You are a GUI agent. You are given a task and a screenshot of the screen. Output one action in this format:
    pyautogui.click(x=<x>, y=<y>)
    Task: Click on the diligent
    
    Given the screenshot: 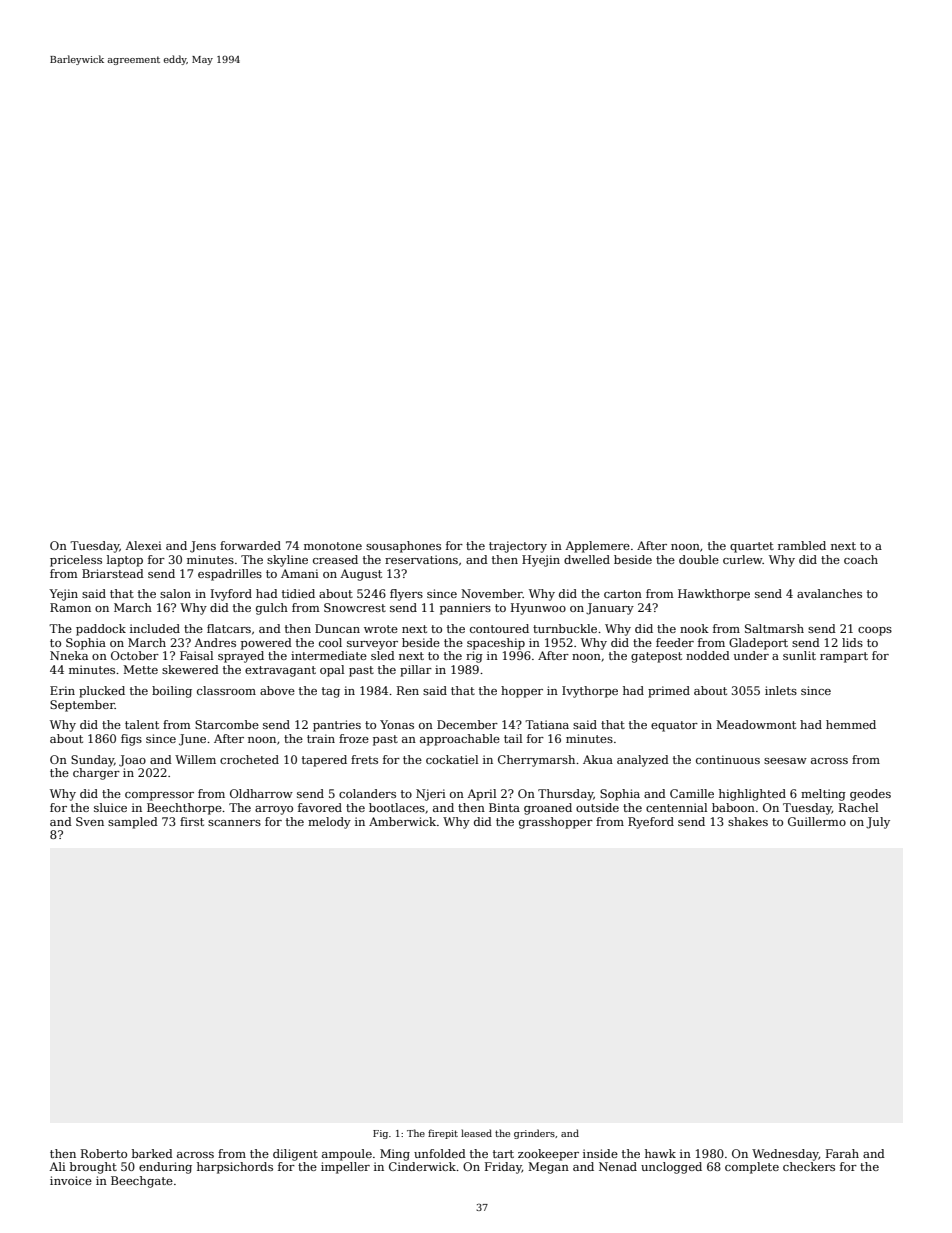 What is the action you would take?
    pyautogui.click(x=295, y=1155)
